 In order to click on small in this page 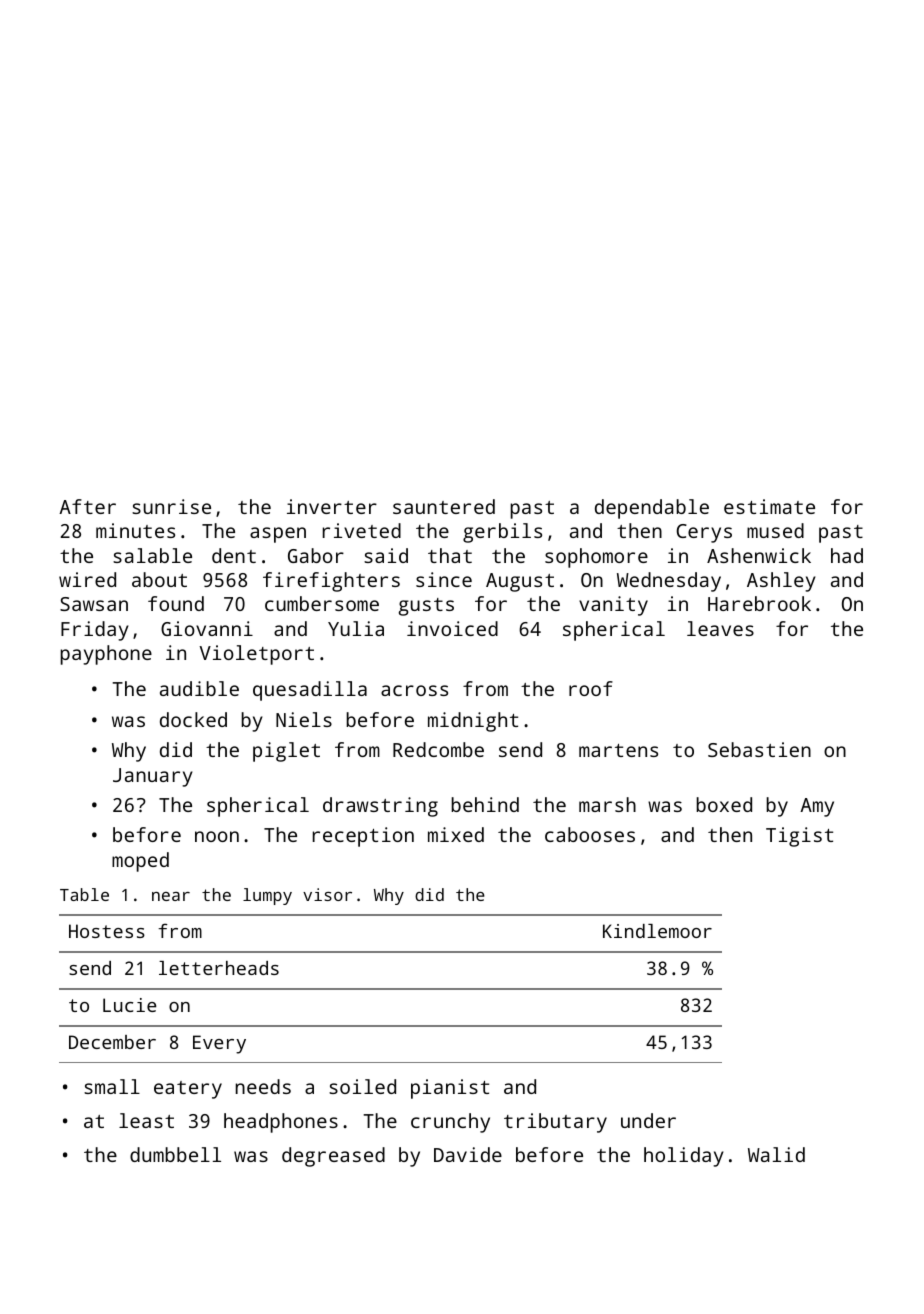, I will do `click(112, 1086)`.
